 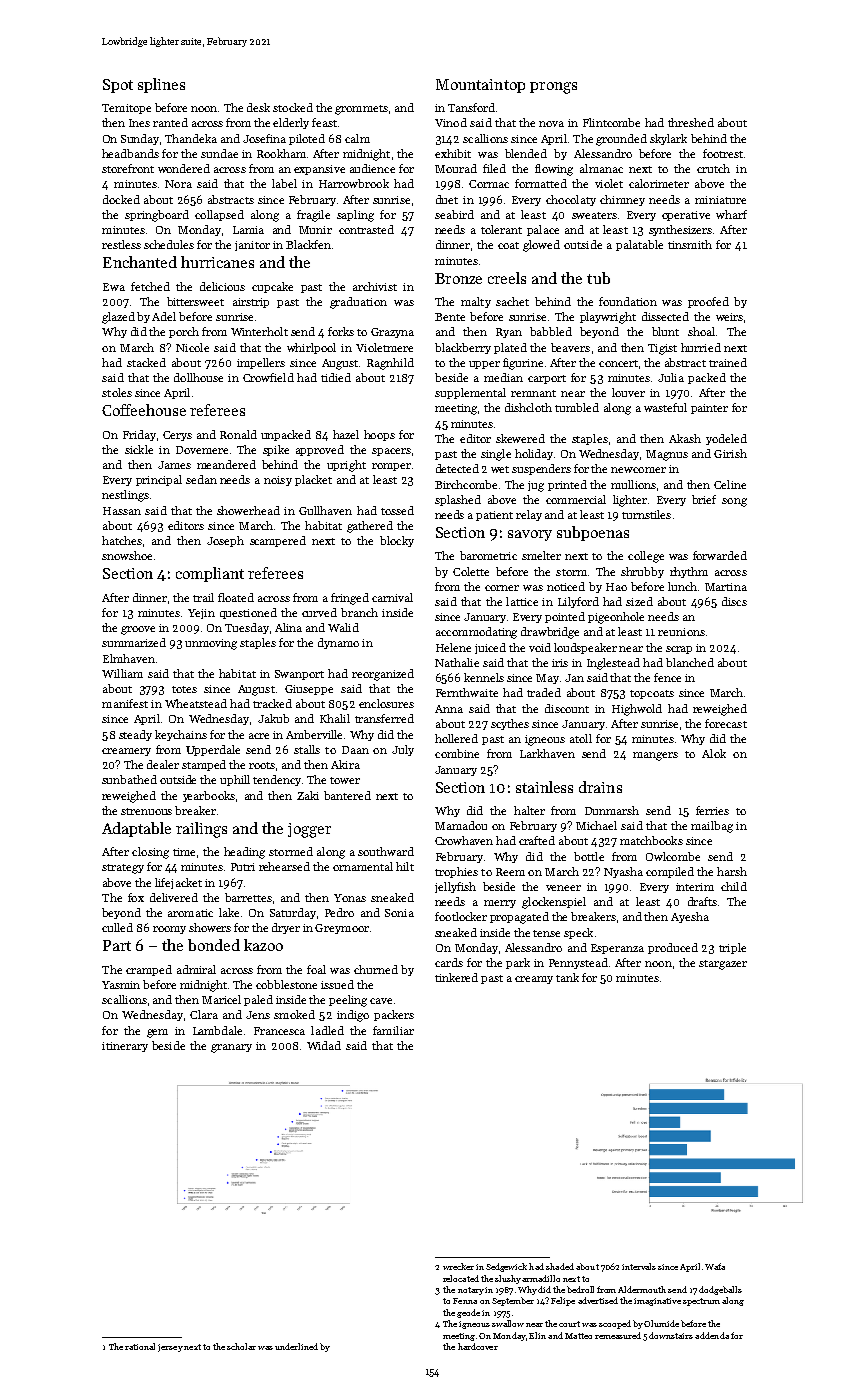 I want to click on Yasmin, so click(x=121, y=985).
